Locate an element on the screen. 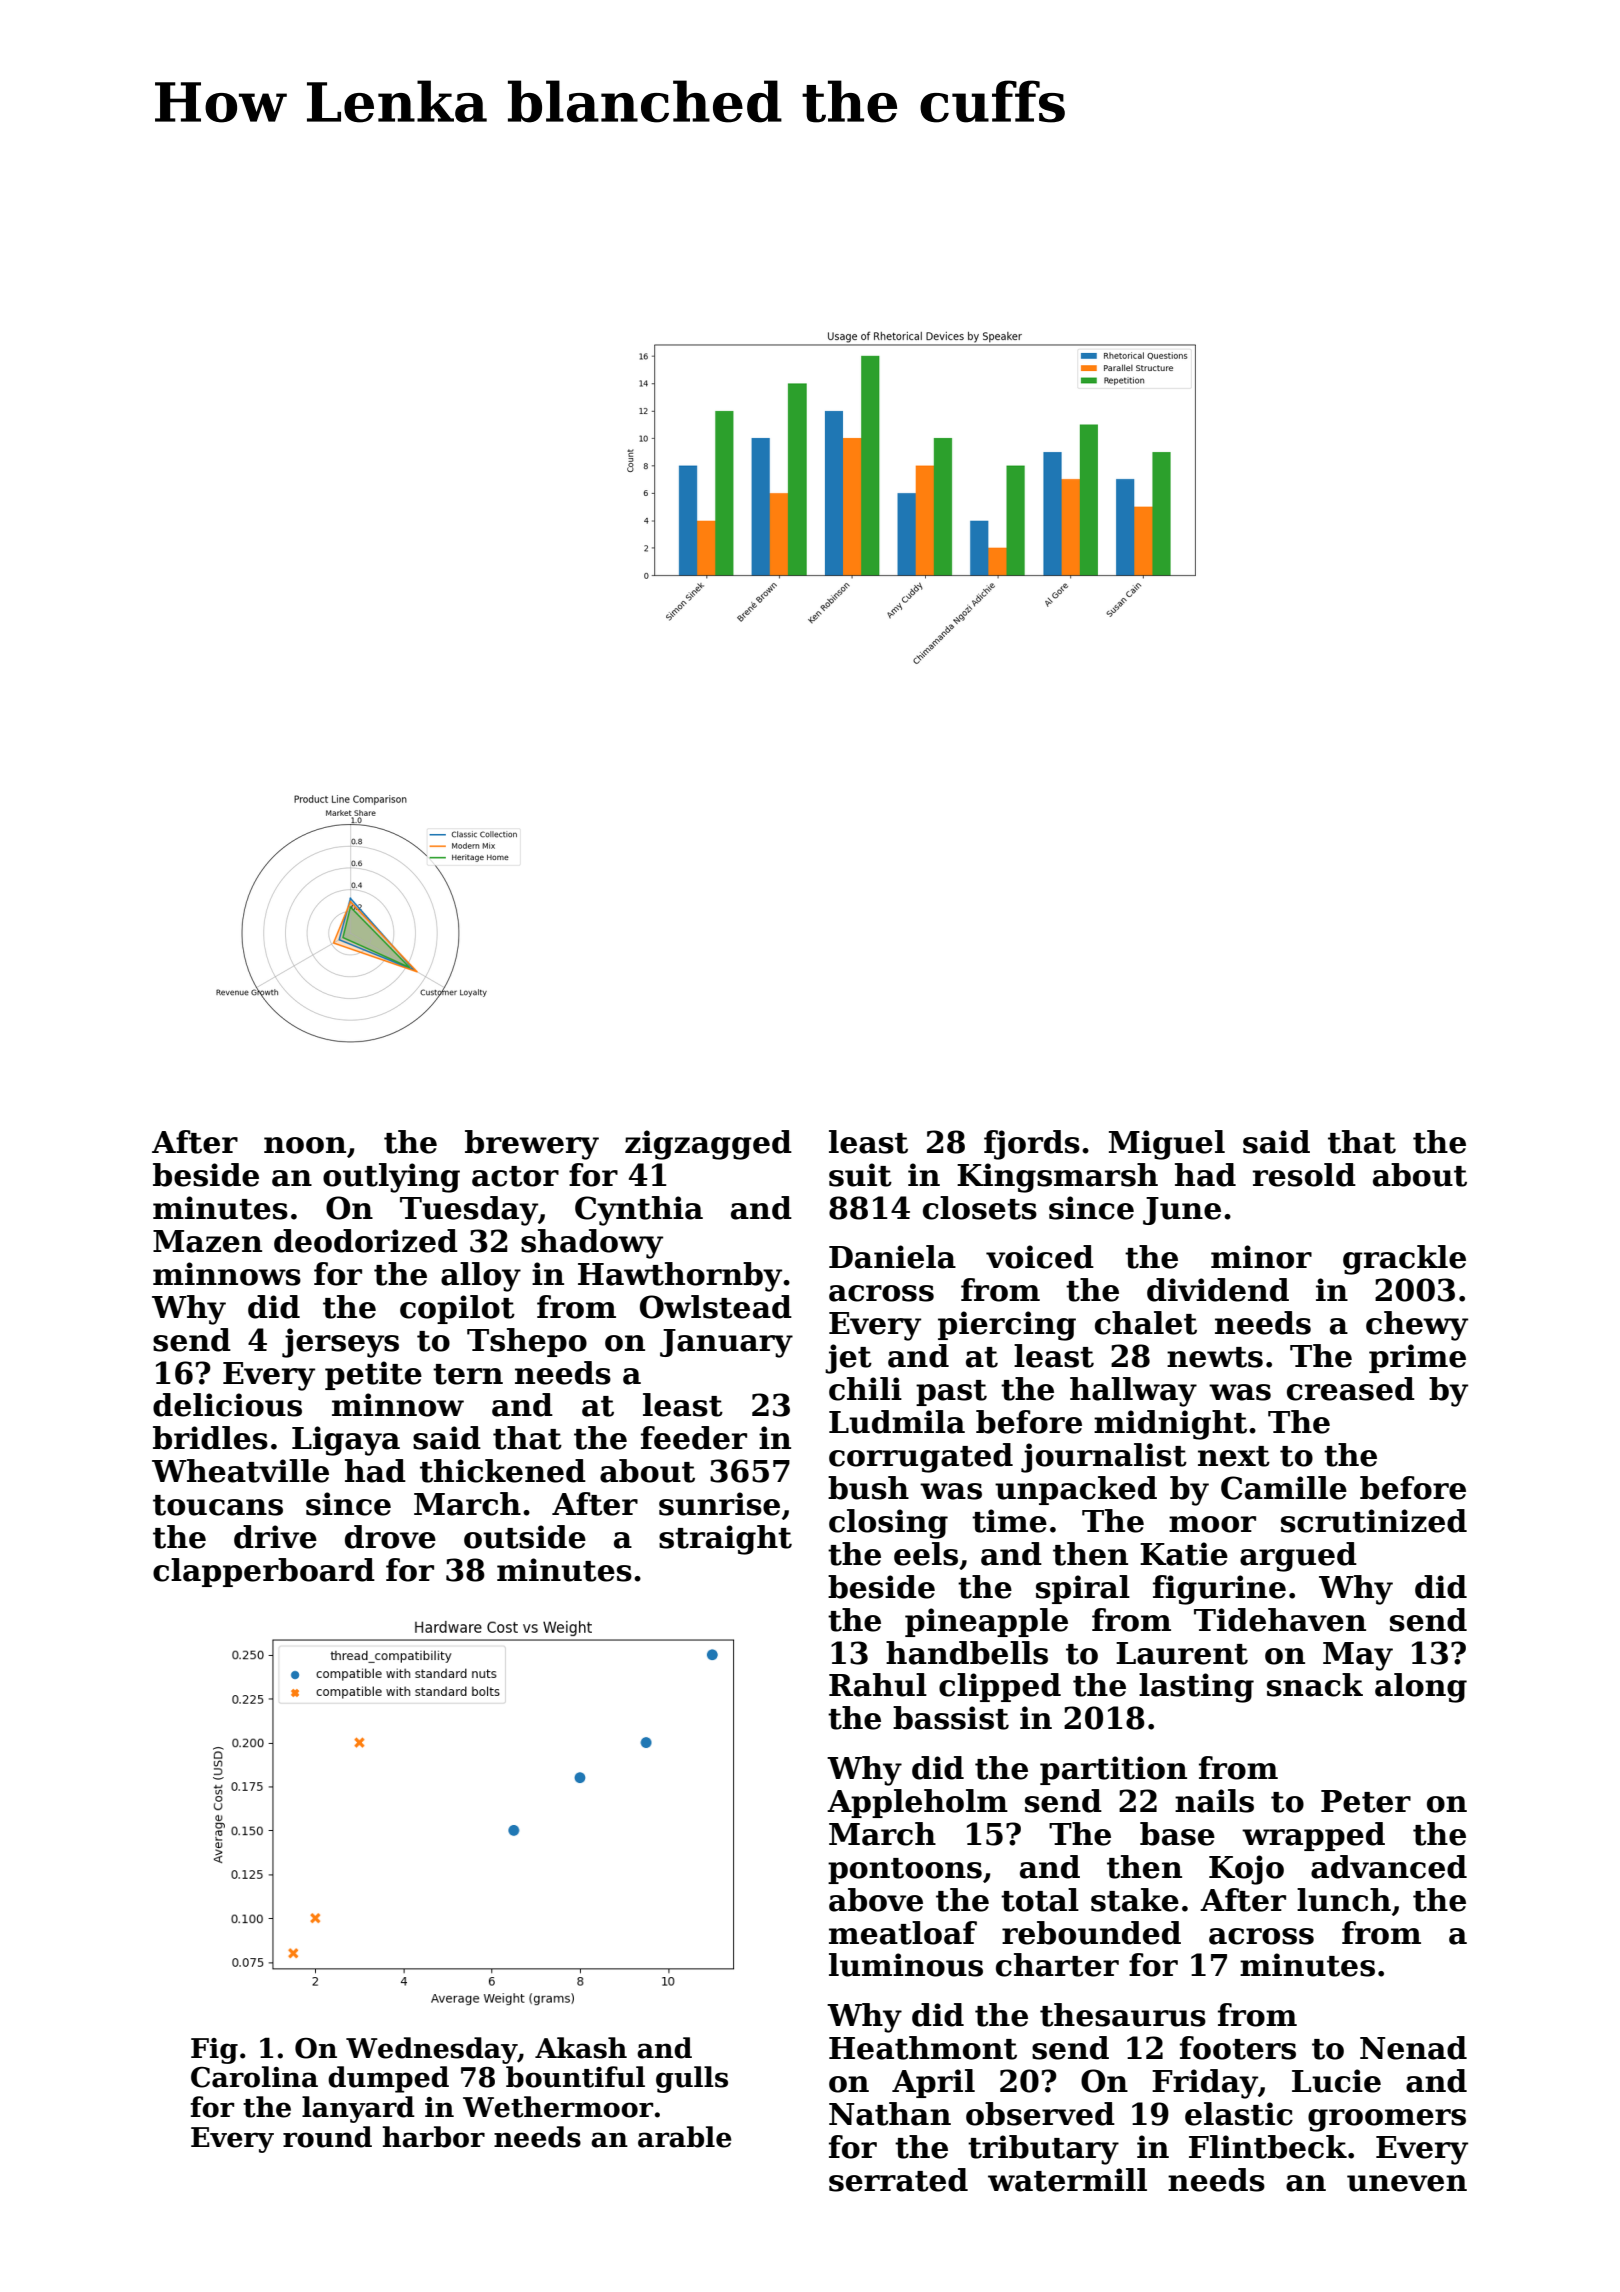  bountiful is located at coordinates (575, 2077).
